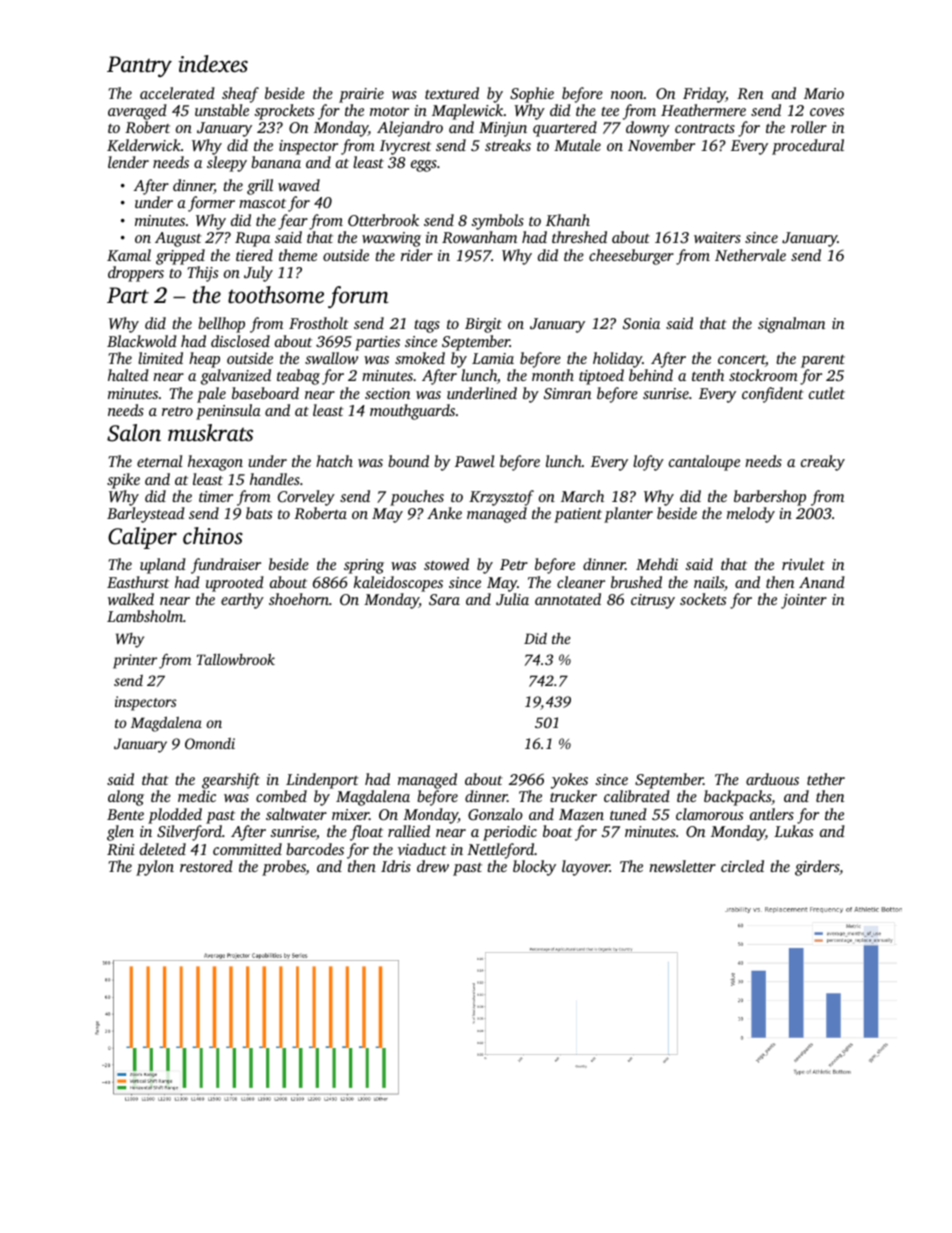 The image size is (952, 1233). I want to click on Tallowbrook, so click(236, 659).
